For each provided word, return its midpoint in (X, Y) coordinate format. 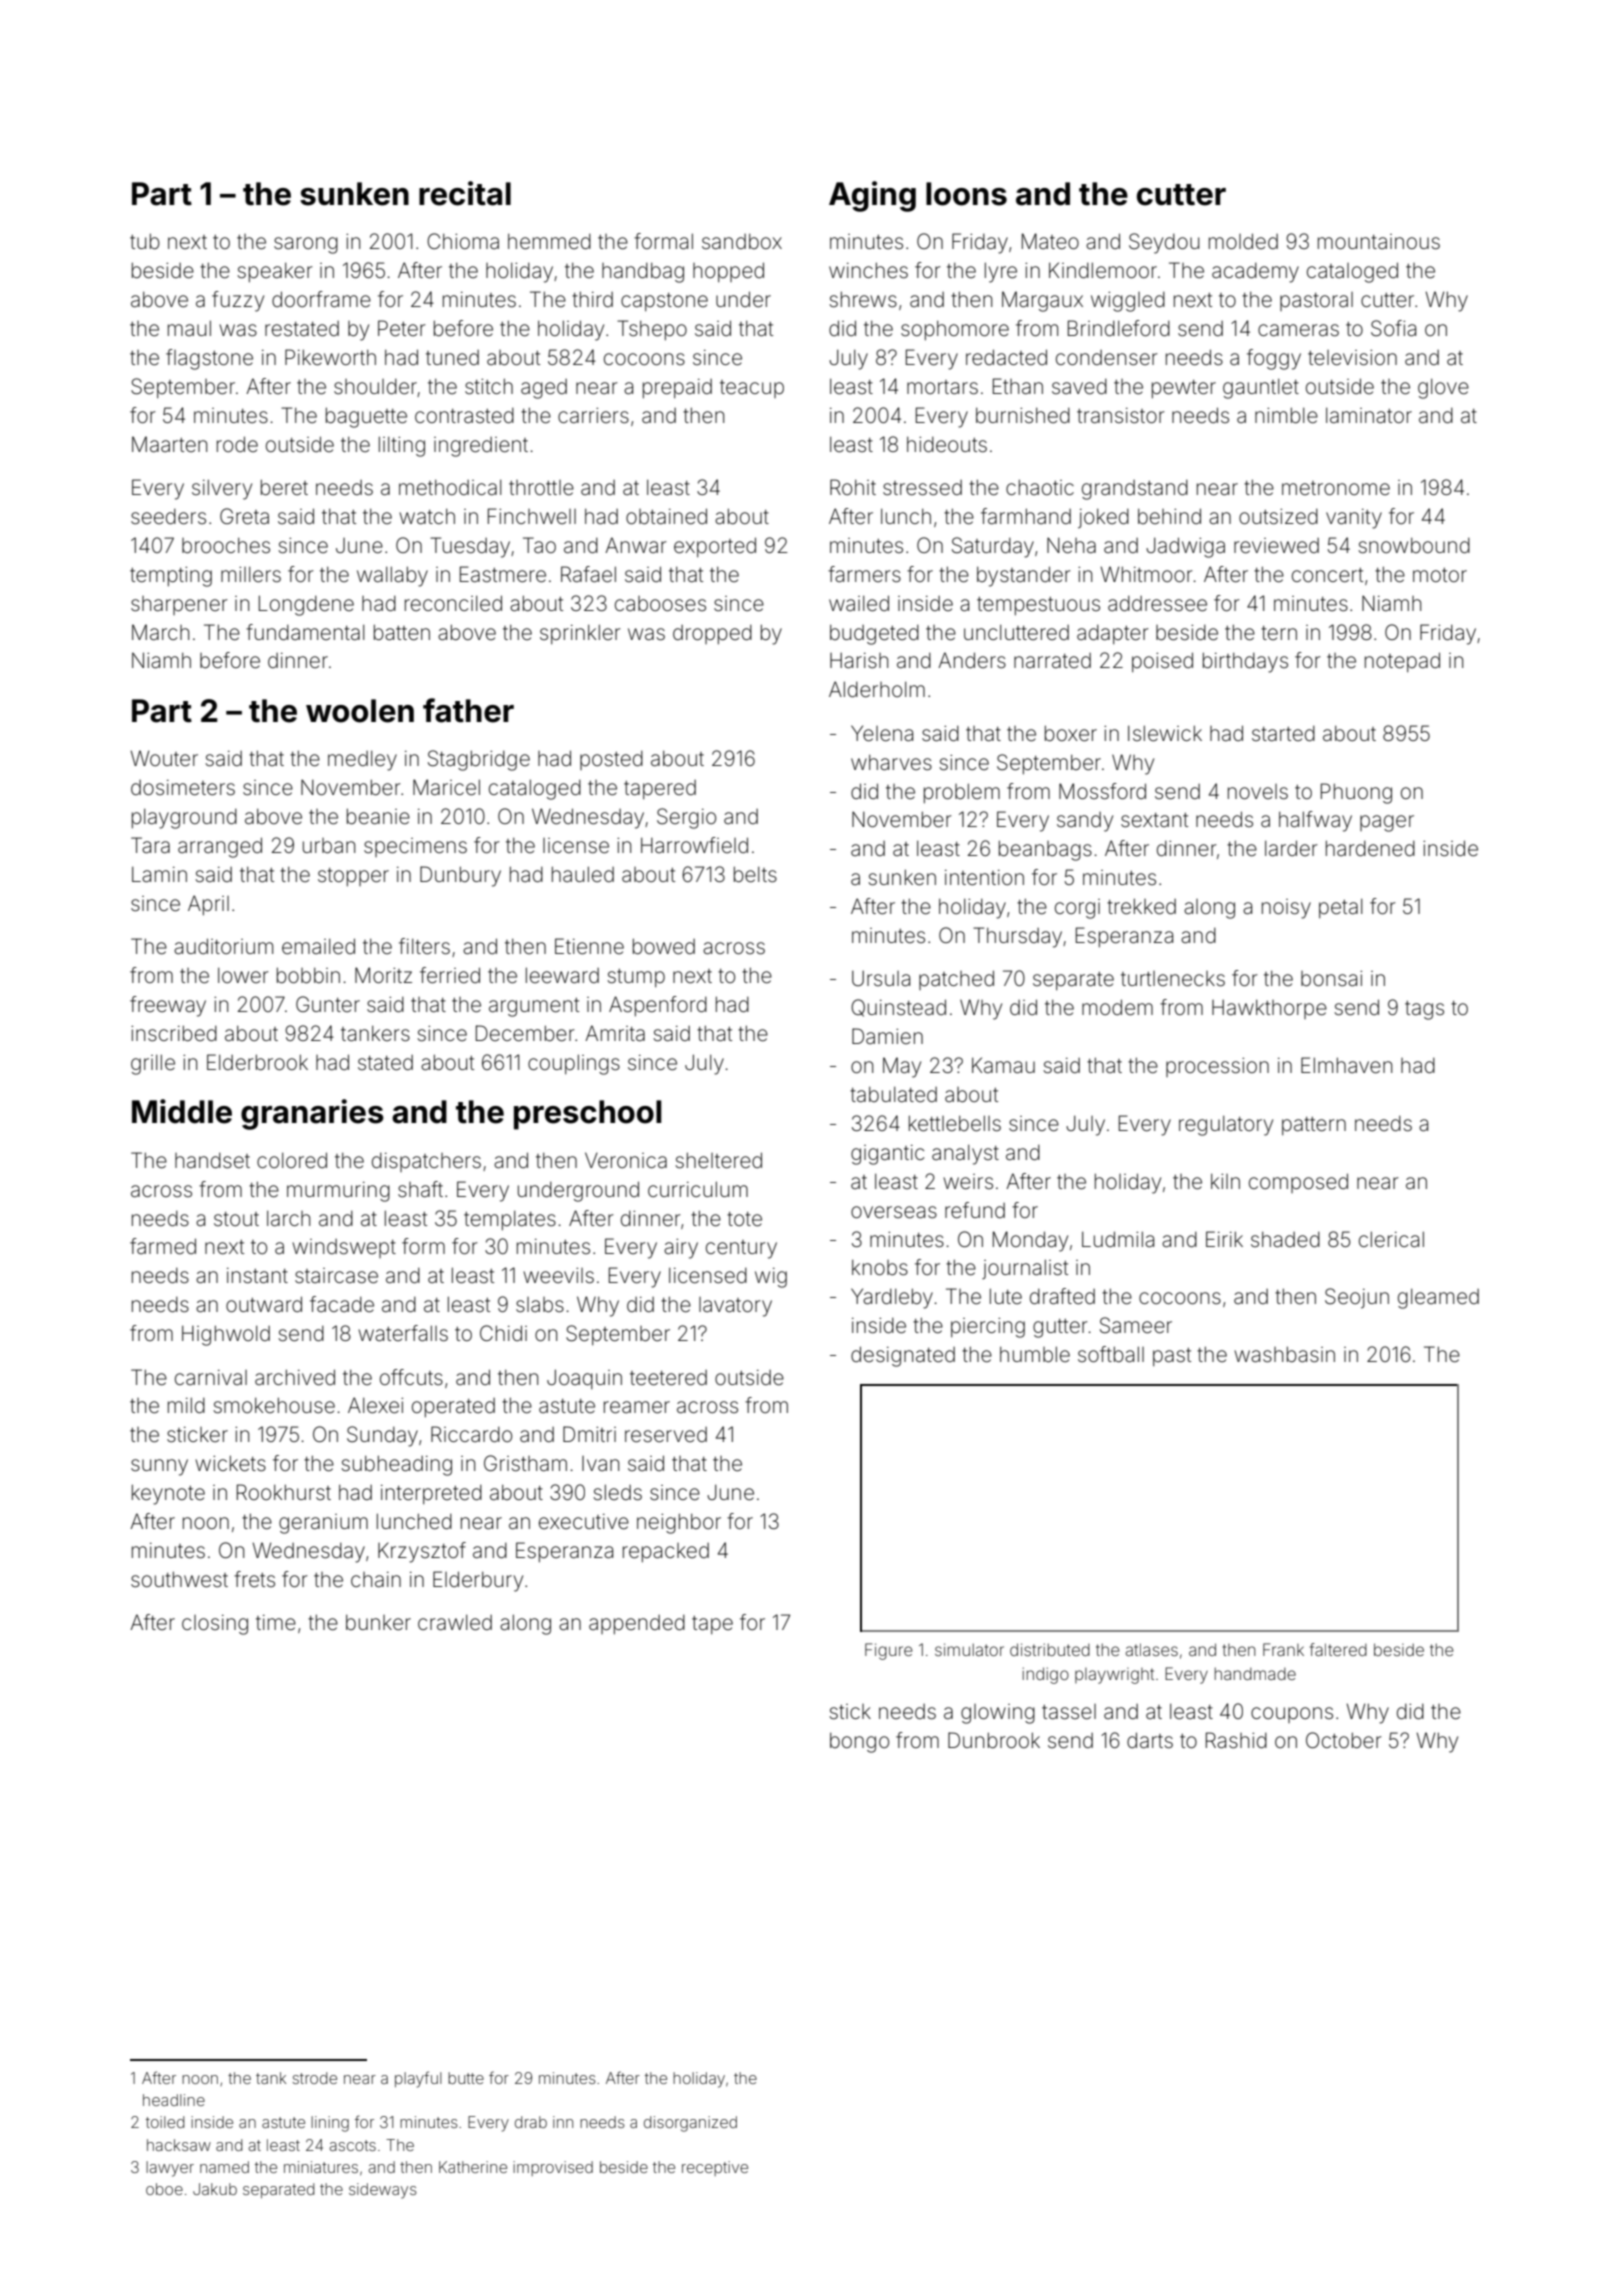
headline (174, 2100)
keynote (168, 1494)
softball (1111, 1354)
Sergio (686, 818)
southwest (179, 1579)
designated (903, 1356)
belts (755, 874)
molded (1243, 241)
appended (637, 1624)
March (160, 632)
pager (1387, 823)
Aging (872, 196)
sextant (1154, 820)
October (1344, 1740)
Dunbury (460, 876)
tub (145, 241)
